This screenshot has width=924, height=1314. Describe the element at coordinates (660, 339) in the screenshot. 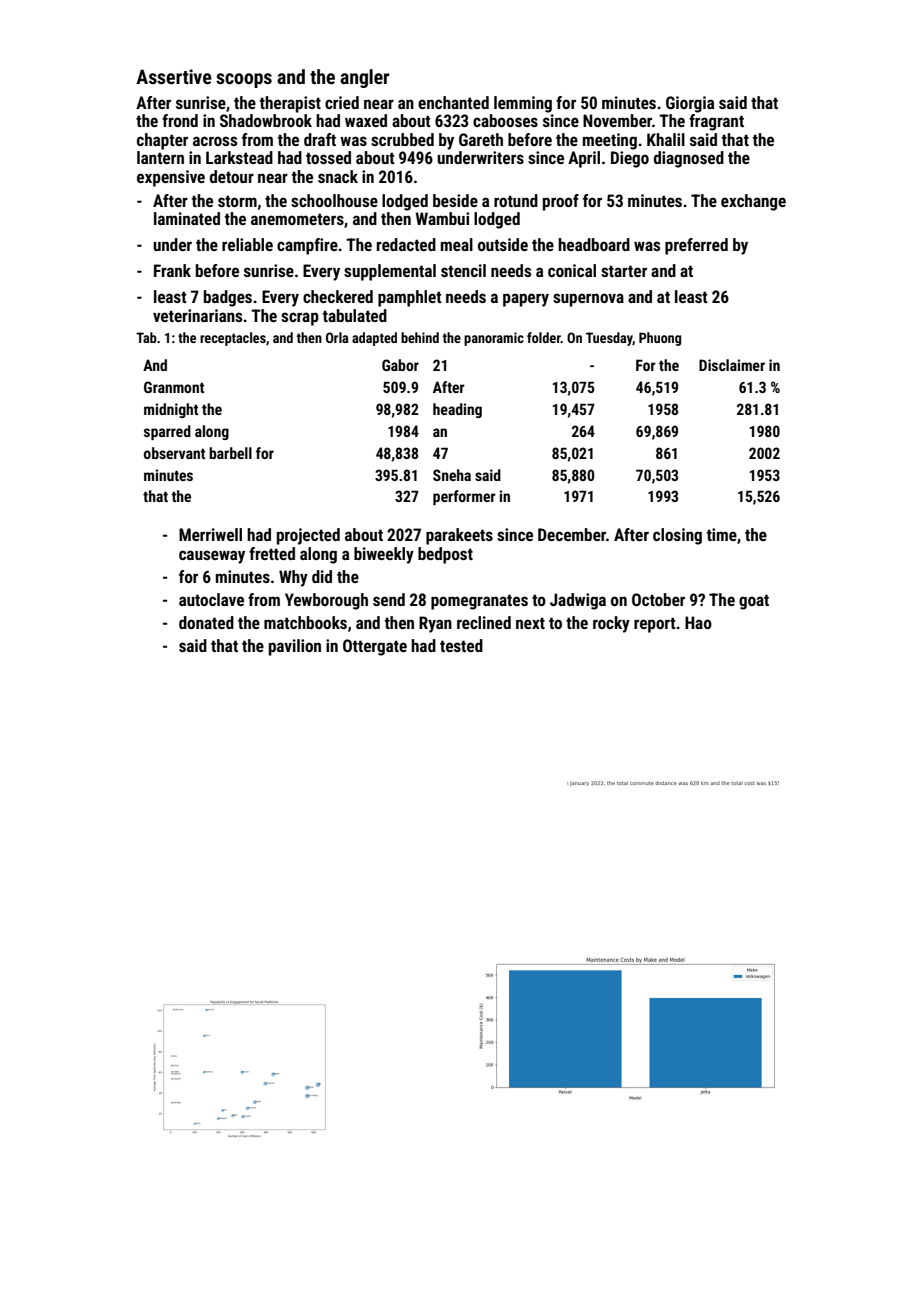

I see `Phuong` at that location.
